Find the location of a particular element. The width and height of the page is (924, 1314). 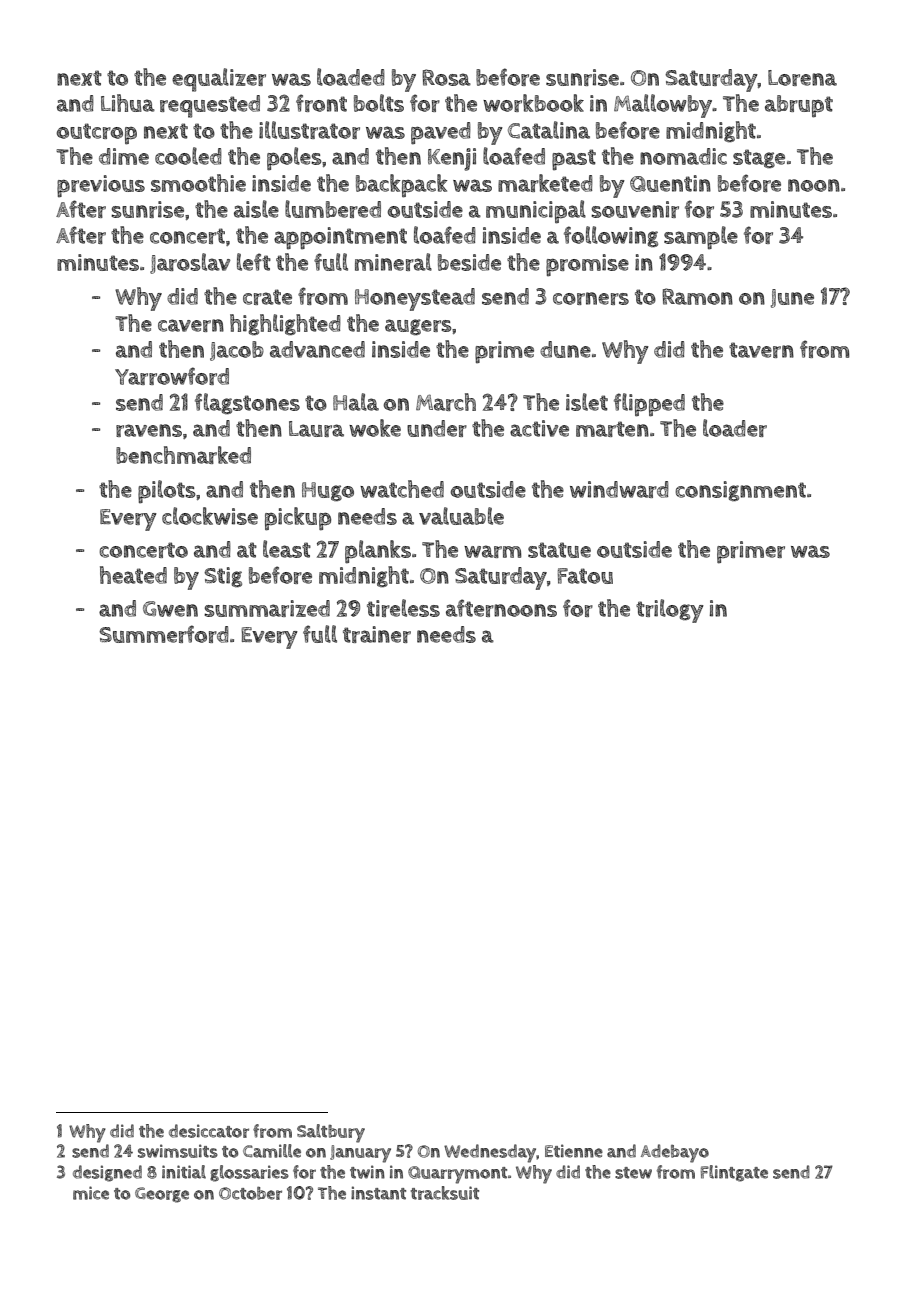

Rosa is located at coordinates (446, 77).
